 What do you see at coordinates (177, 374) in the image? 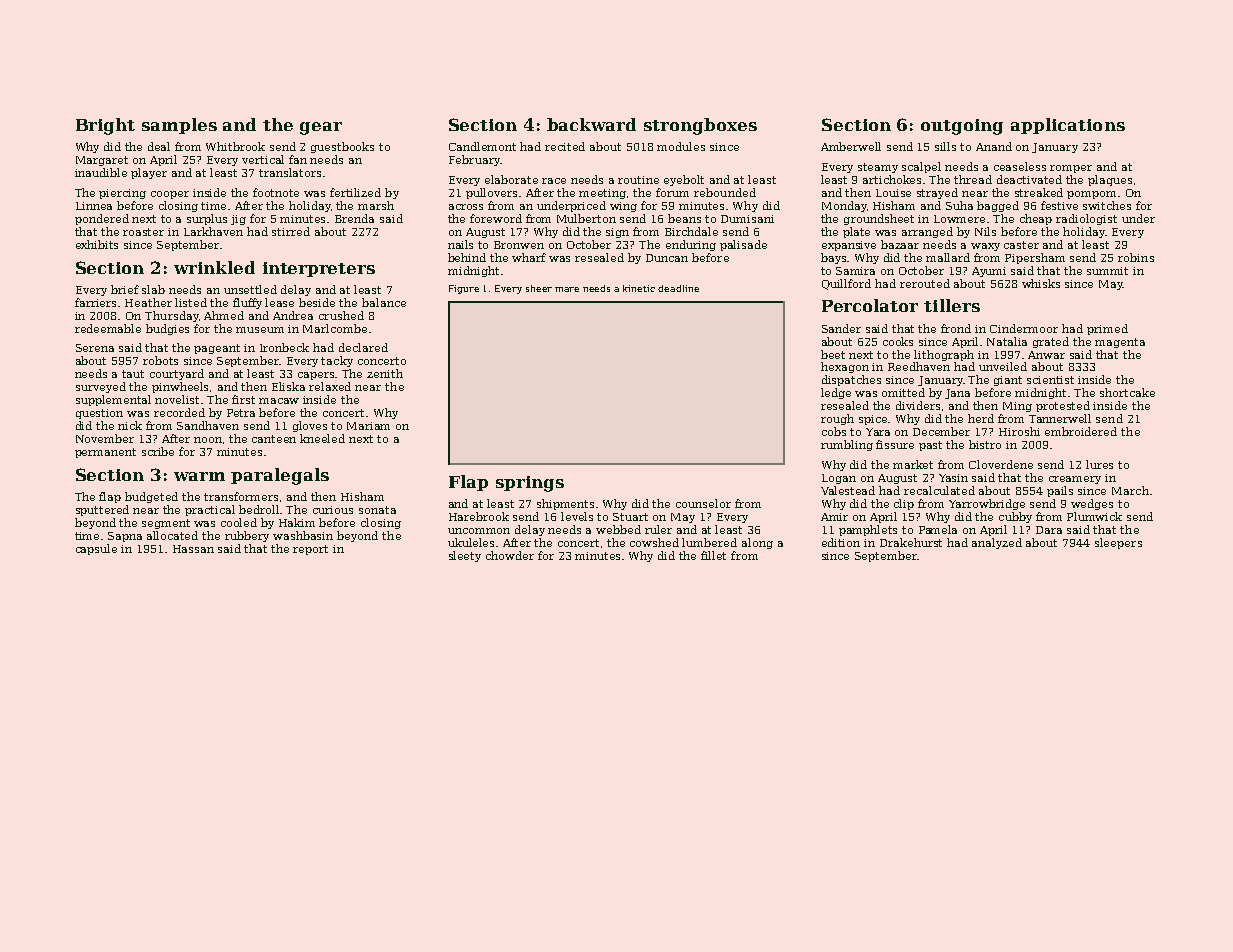
I see `courtyard` at bounding box center [177, 374].
